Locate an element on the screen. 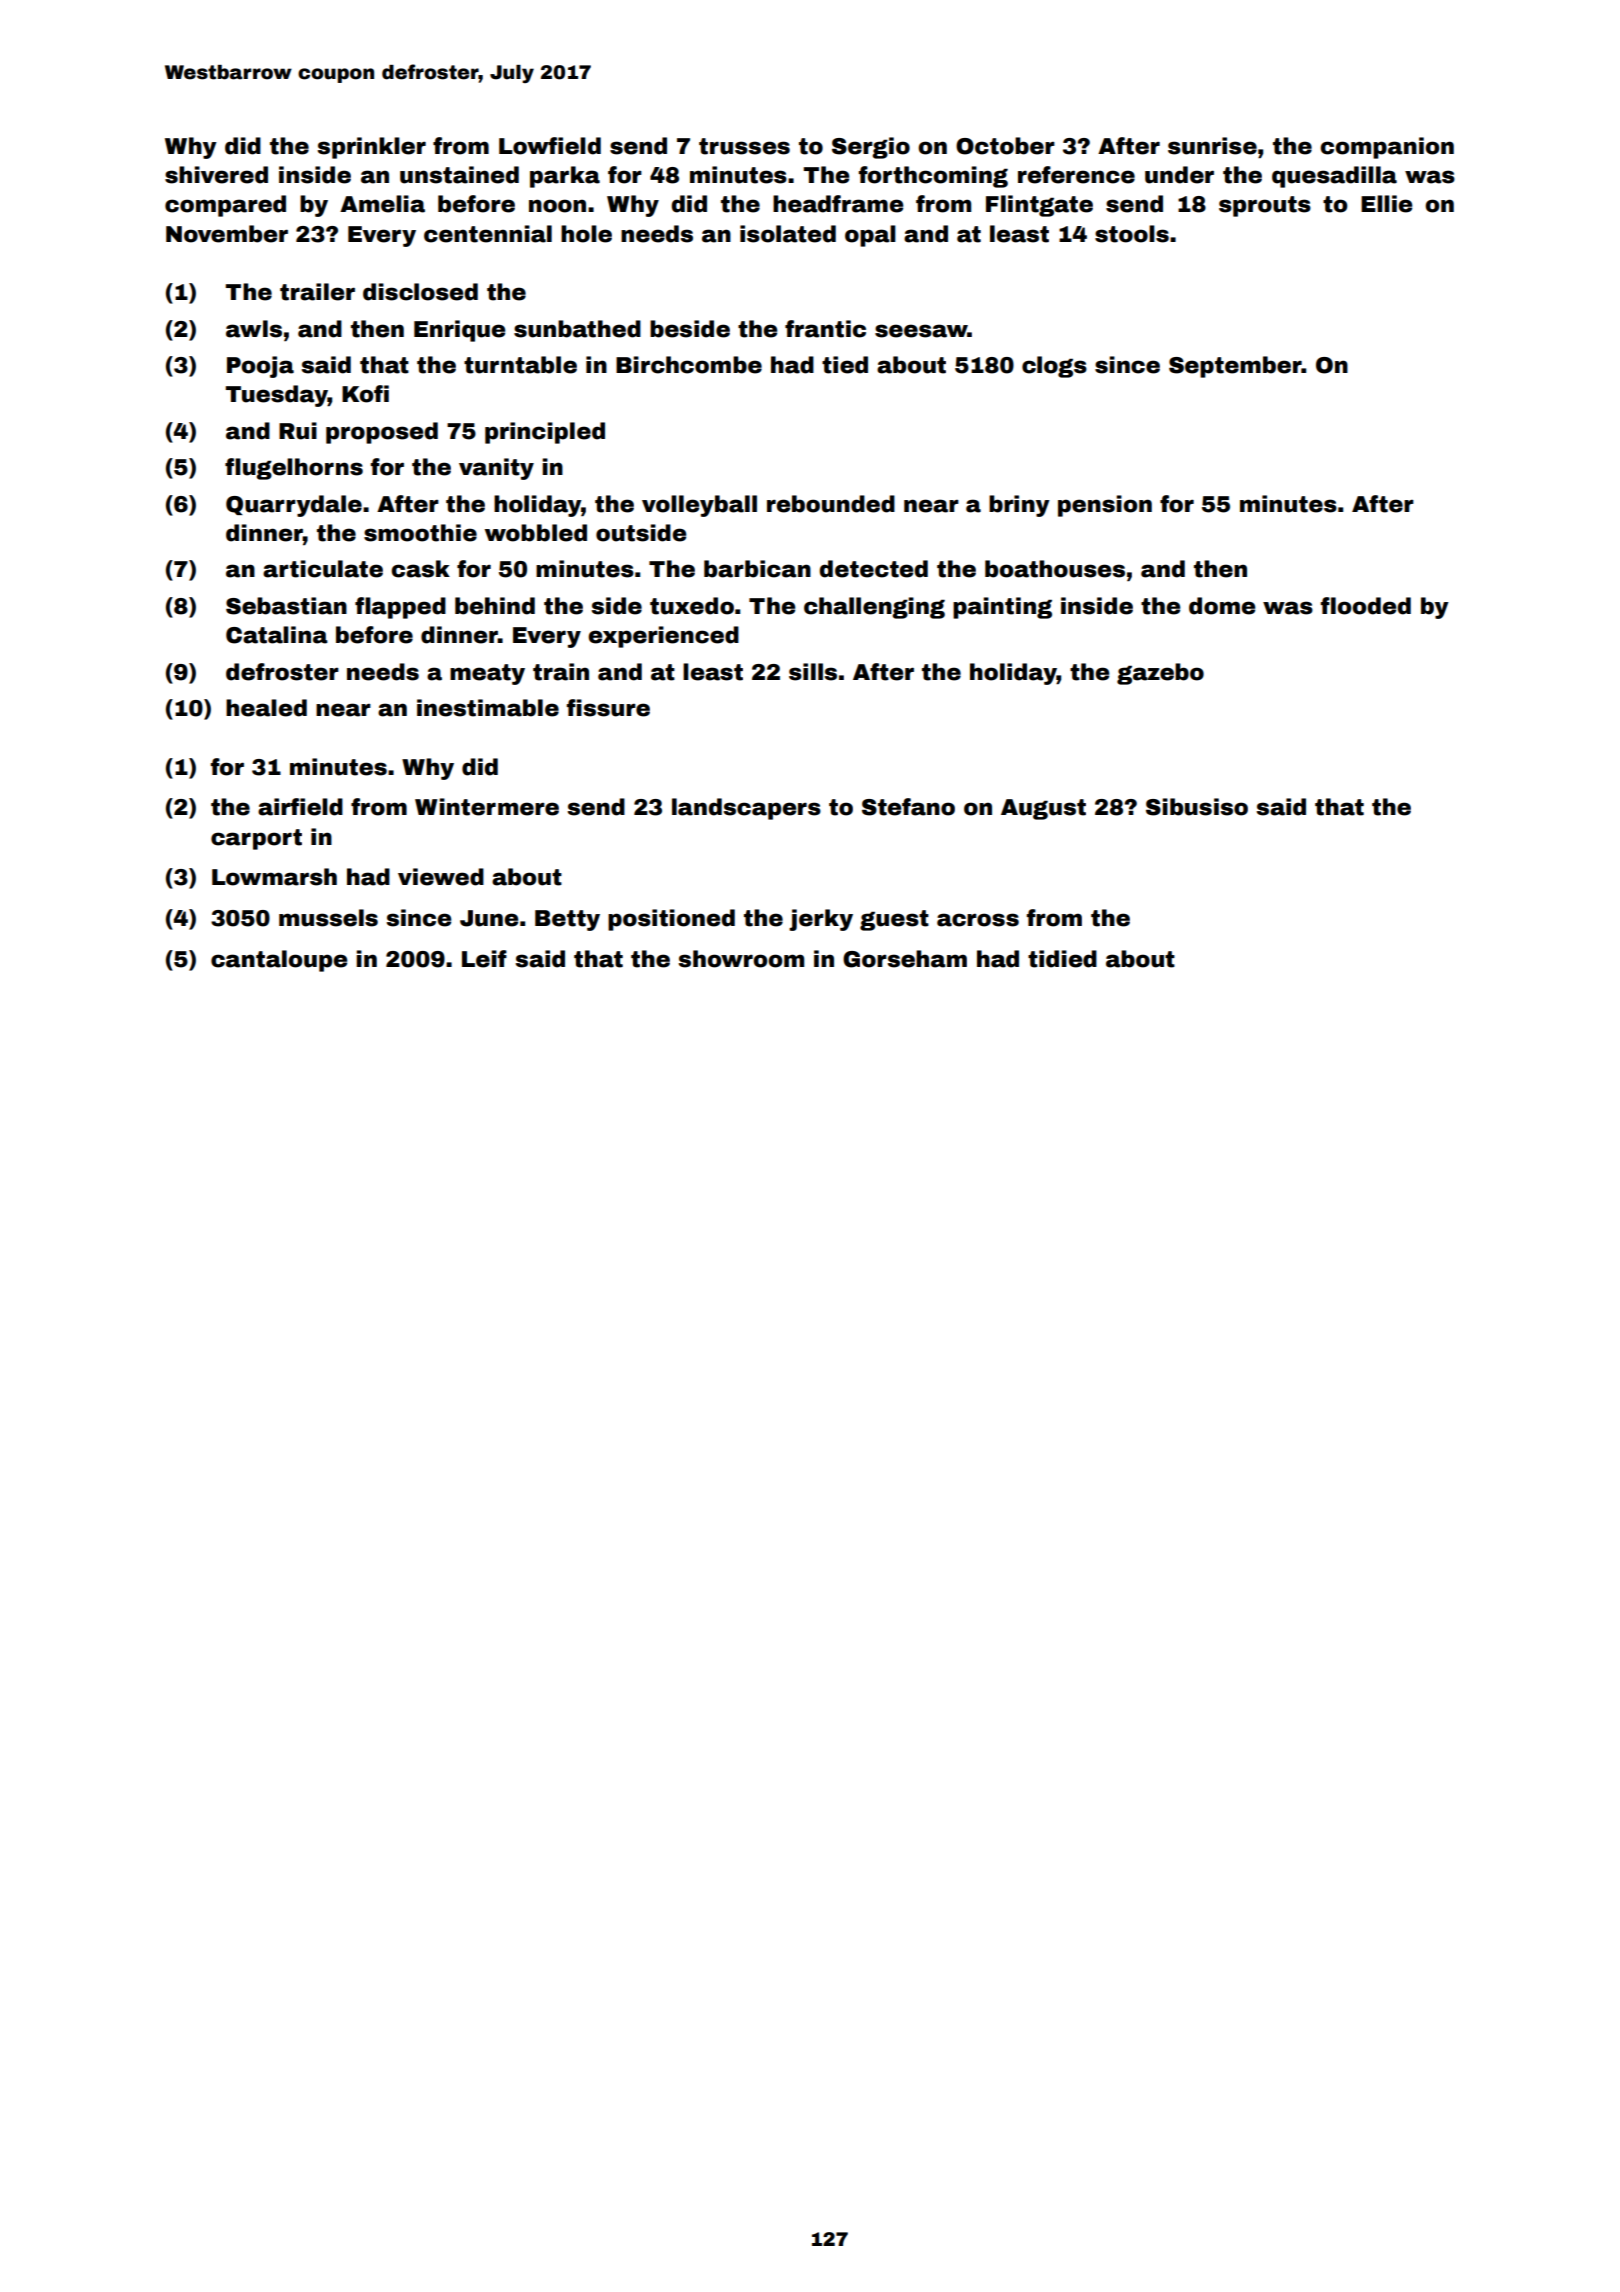  tidied is located at coordinates (1062, 959).
